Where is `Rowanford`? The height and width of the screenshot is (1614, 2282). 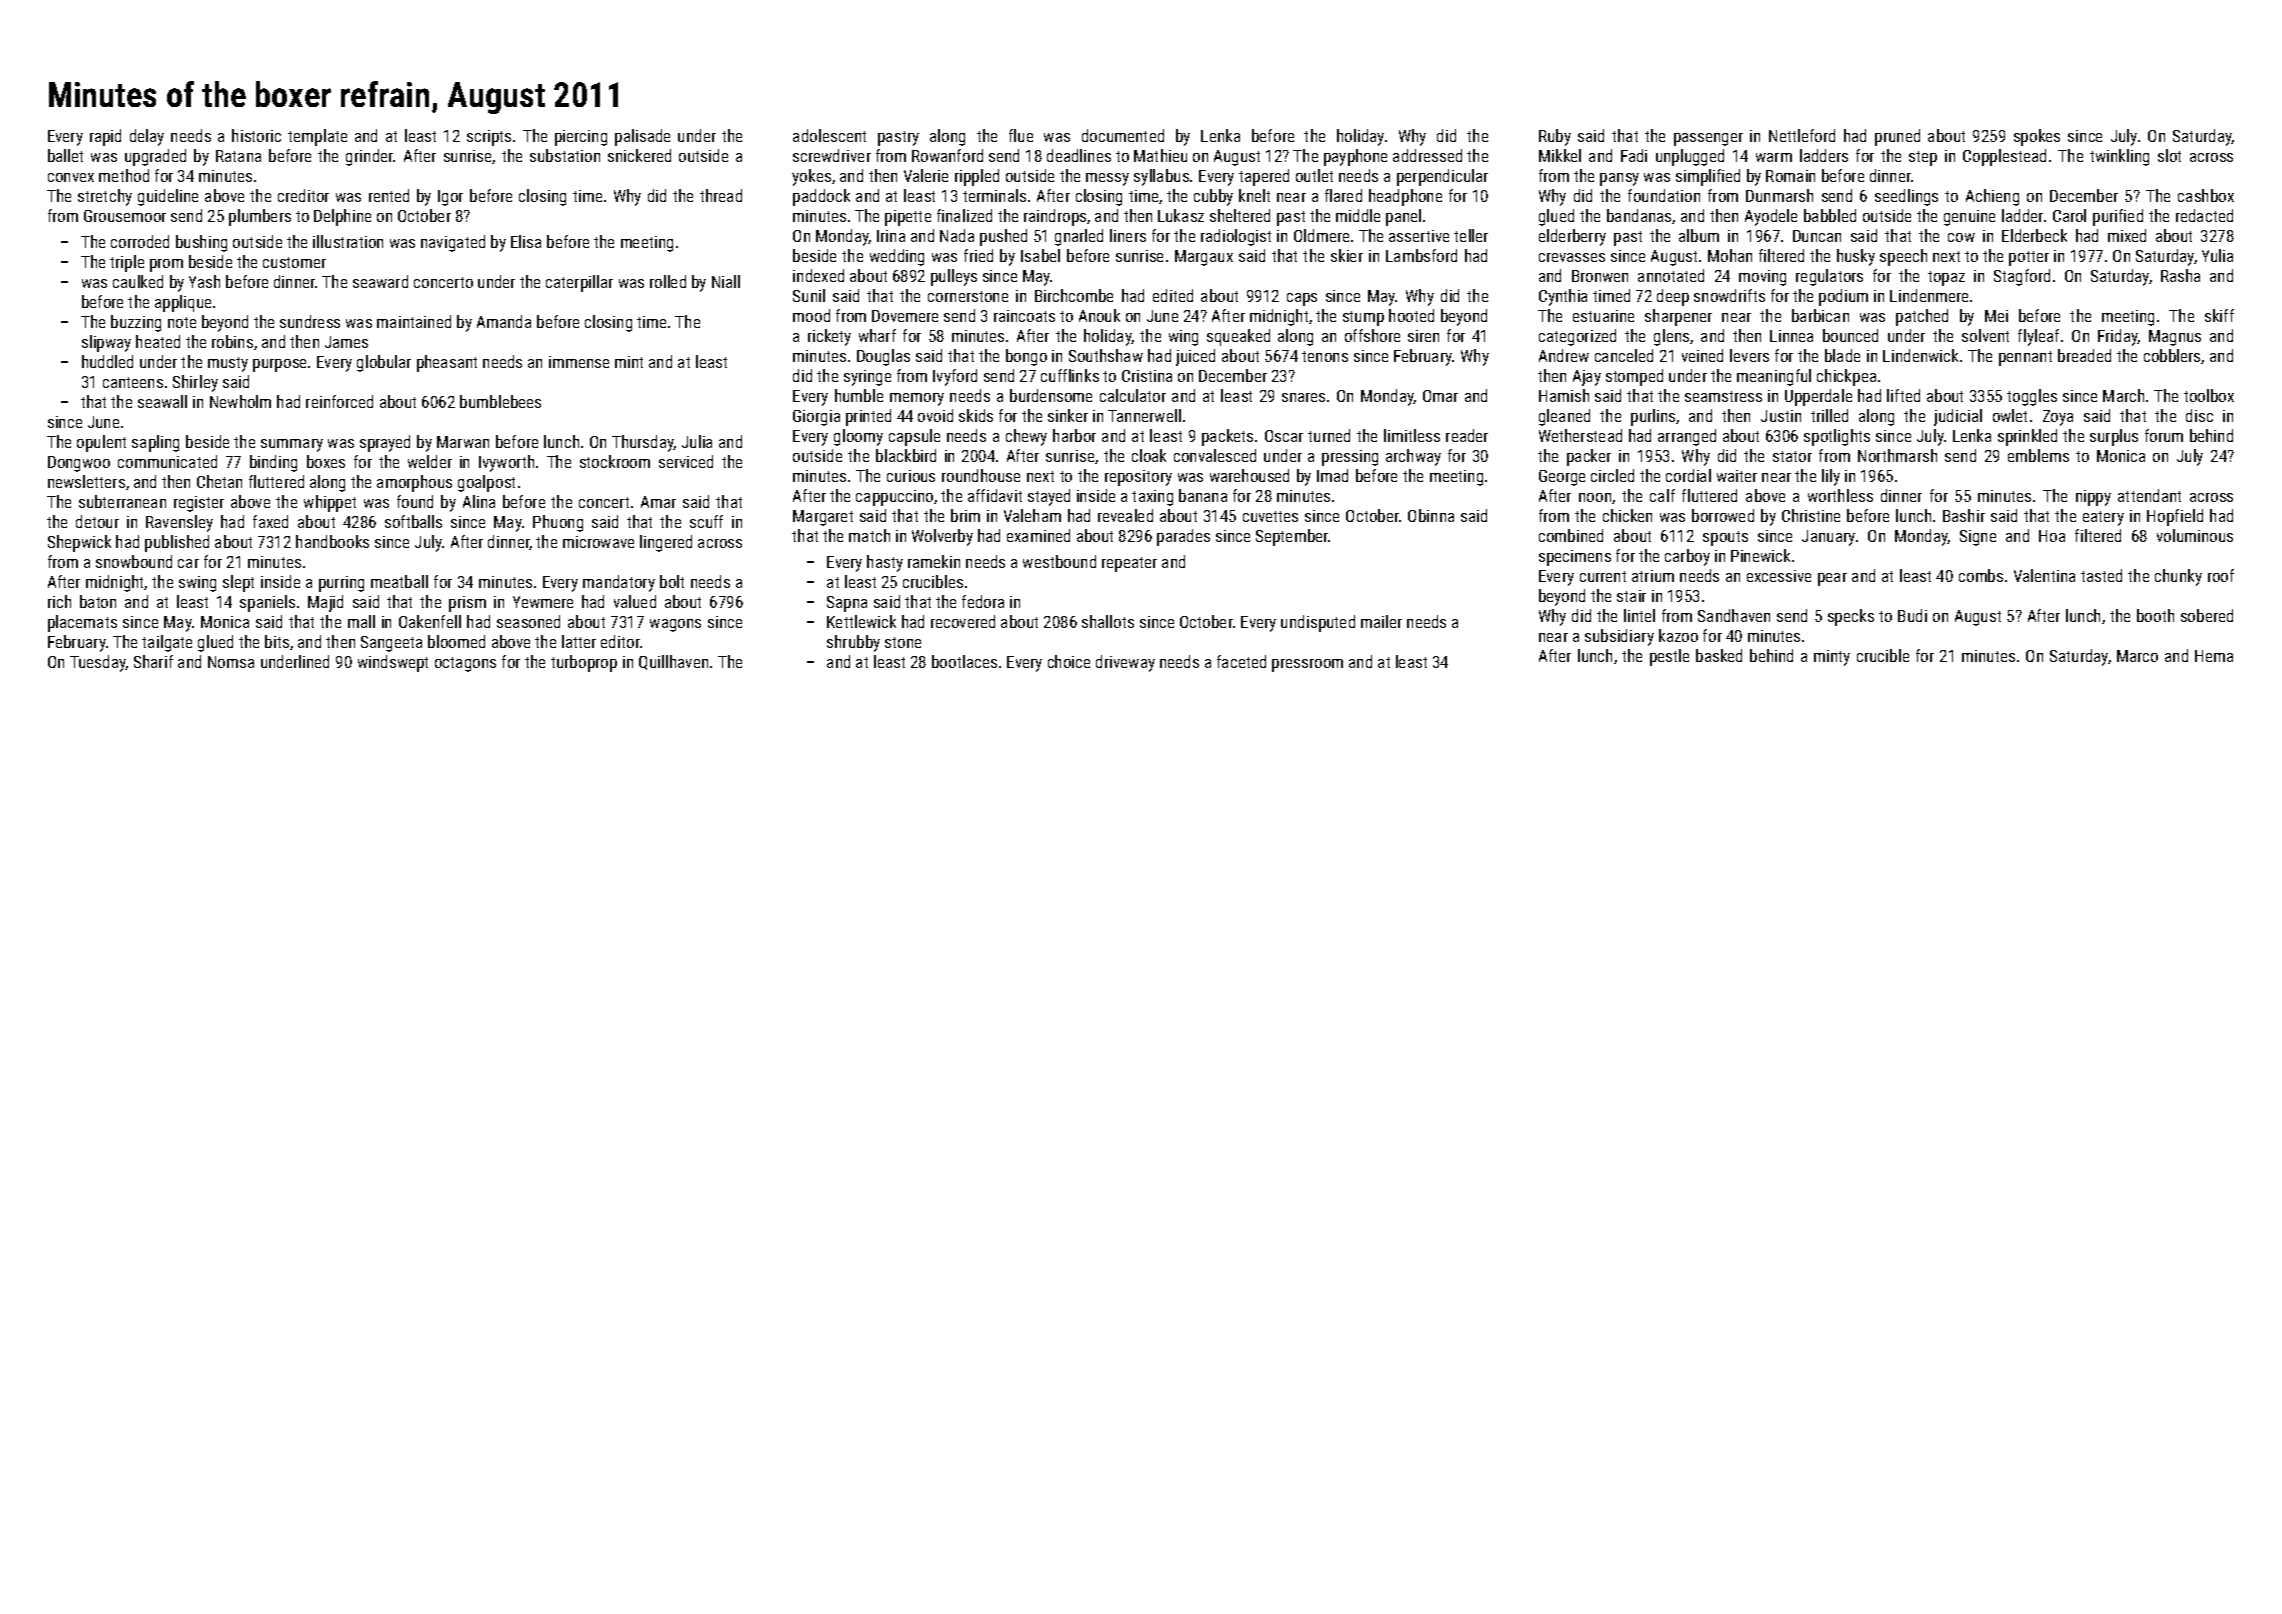
Rowanford is located at coordinates (947, 155).
